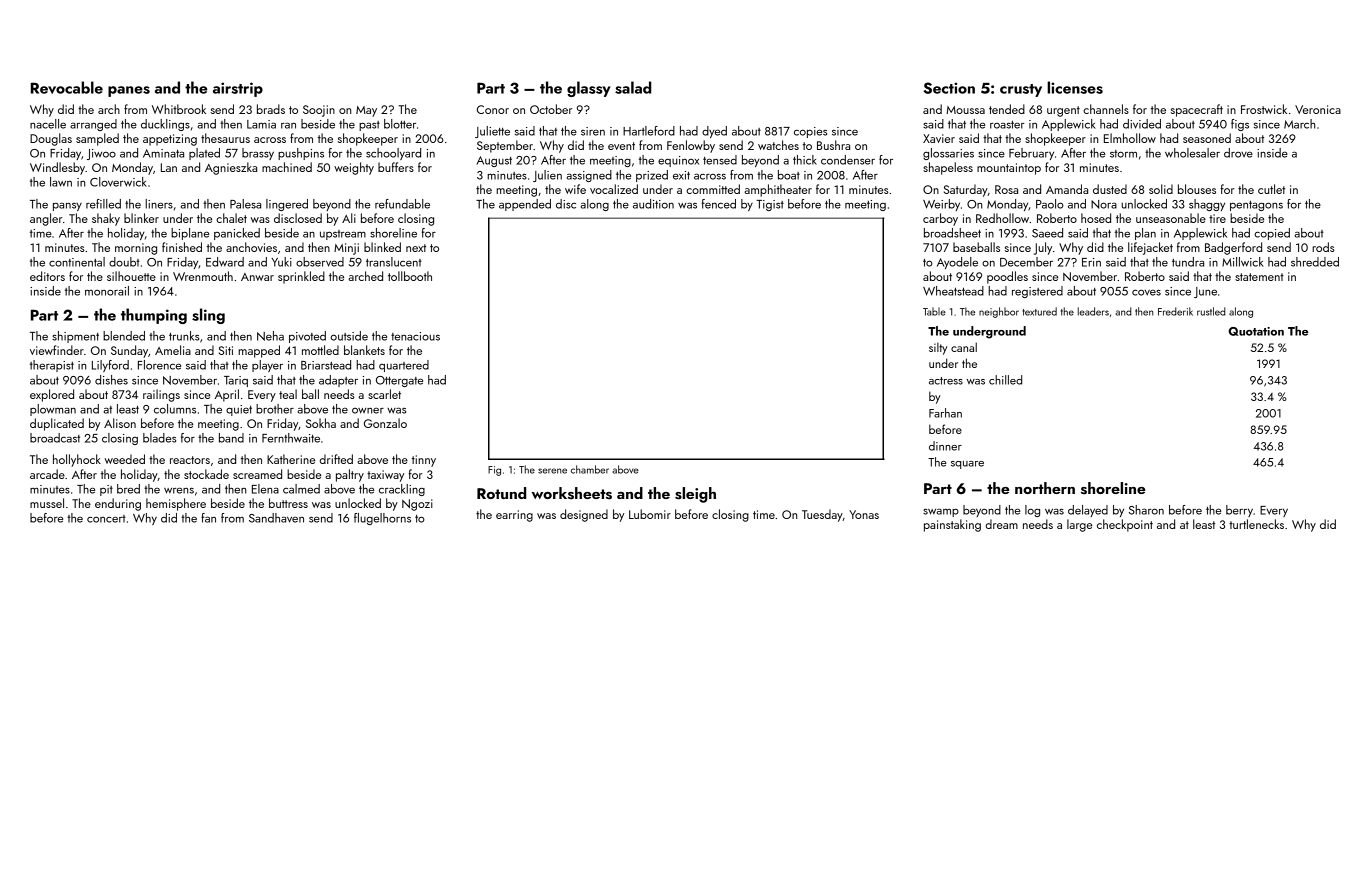  What do you see at coordinates (67, 87) in the page?
I see `Revocable` at bounding box center [67, 87].
